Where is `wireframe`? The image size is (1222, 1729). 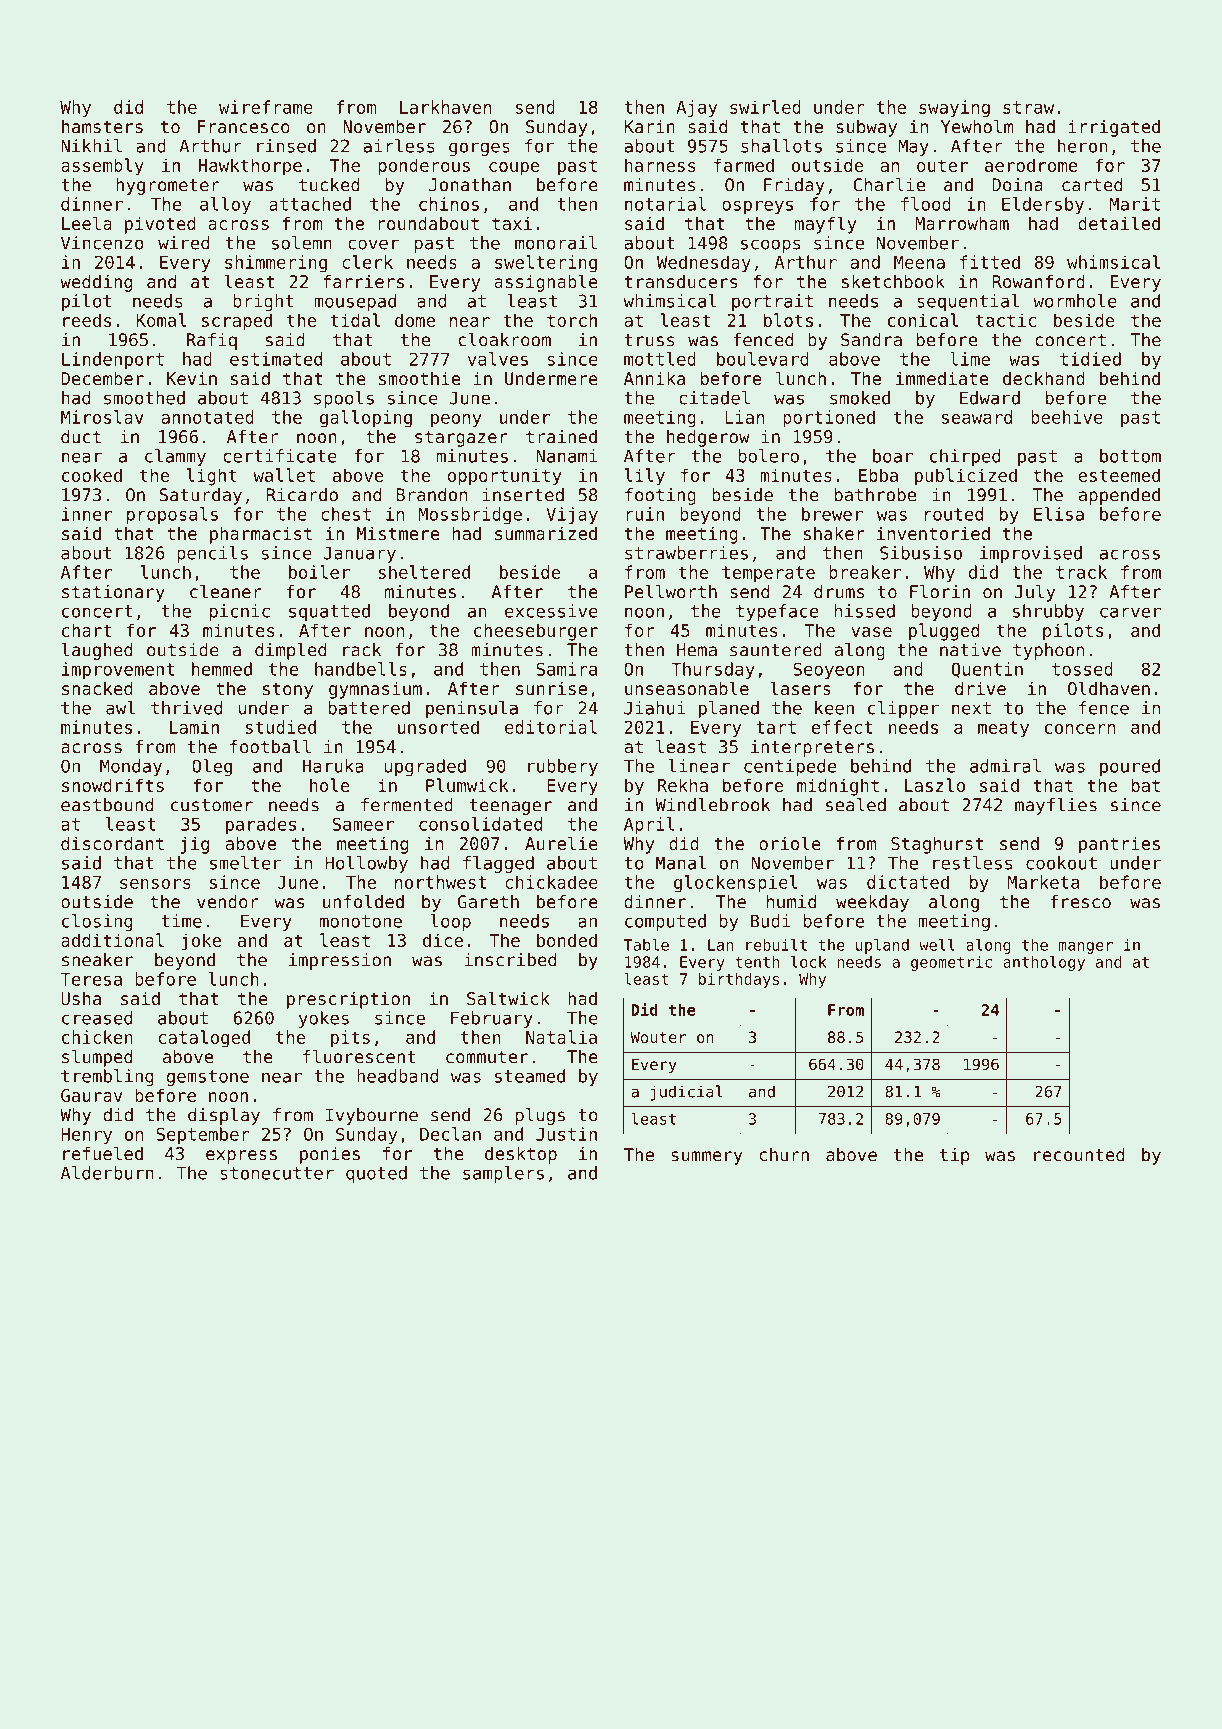 wireframe is located at coordinates (266, 107).
